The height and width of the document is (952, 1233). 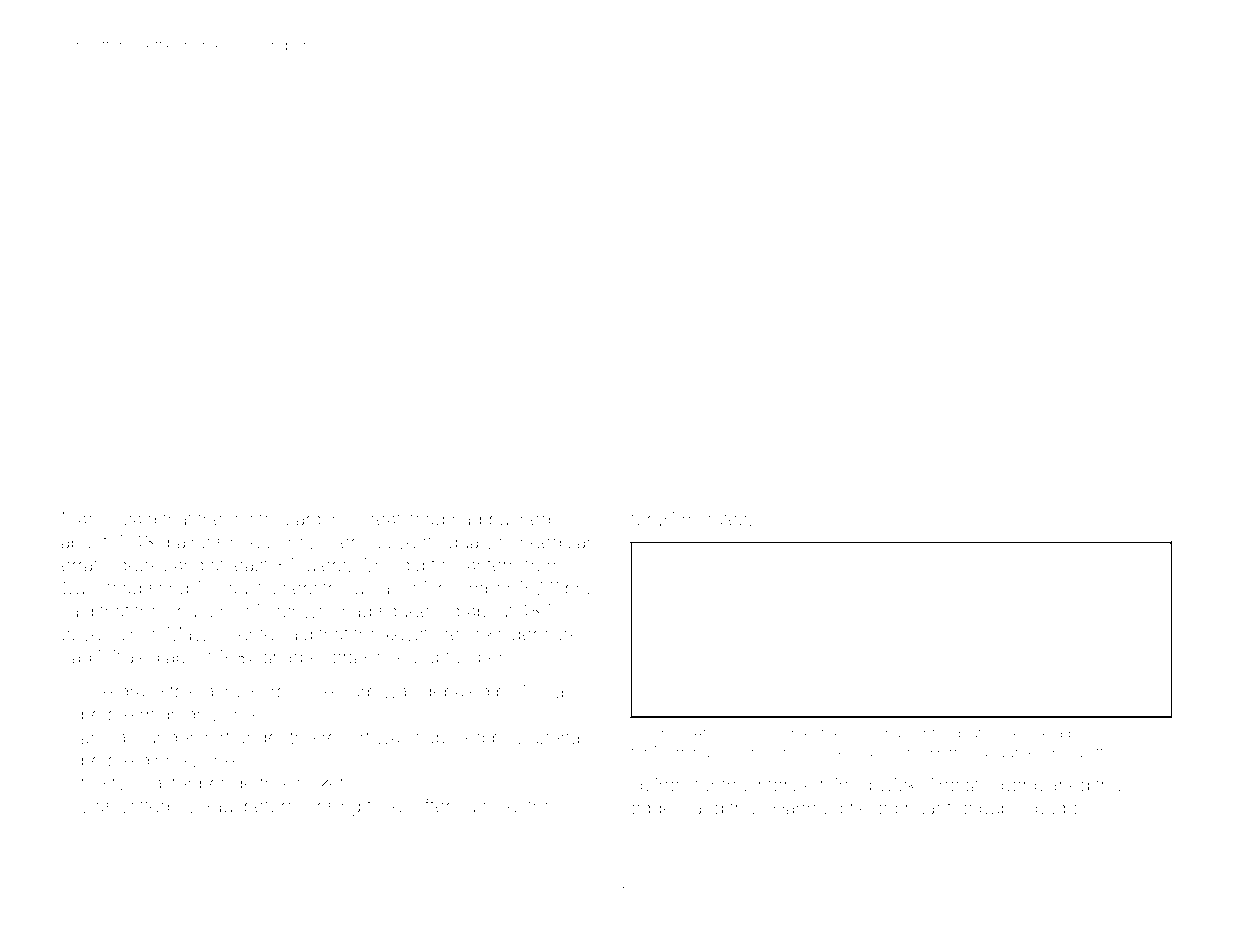 What do you see at coordinates (532, 634) in the document?
I see `Kelderwick` at bounding box center [532, 634].
